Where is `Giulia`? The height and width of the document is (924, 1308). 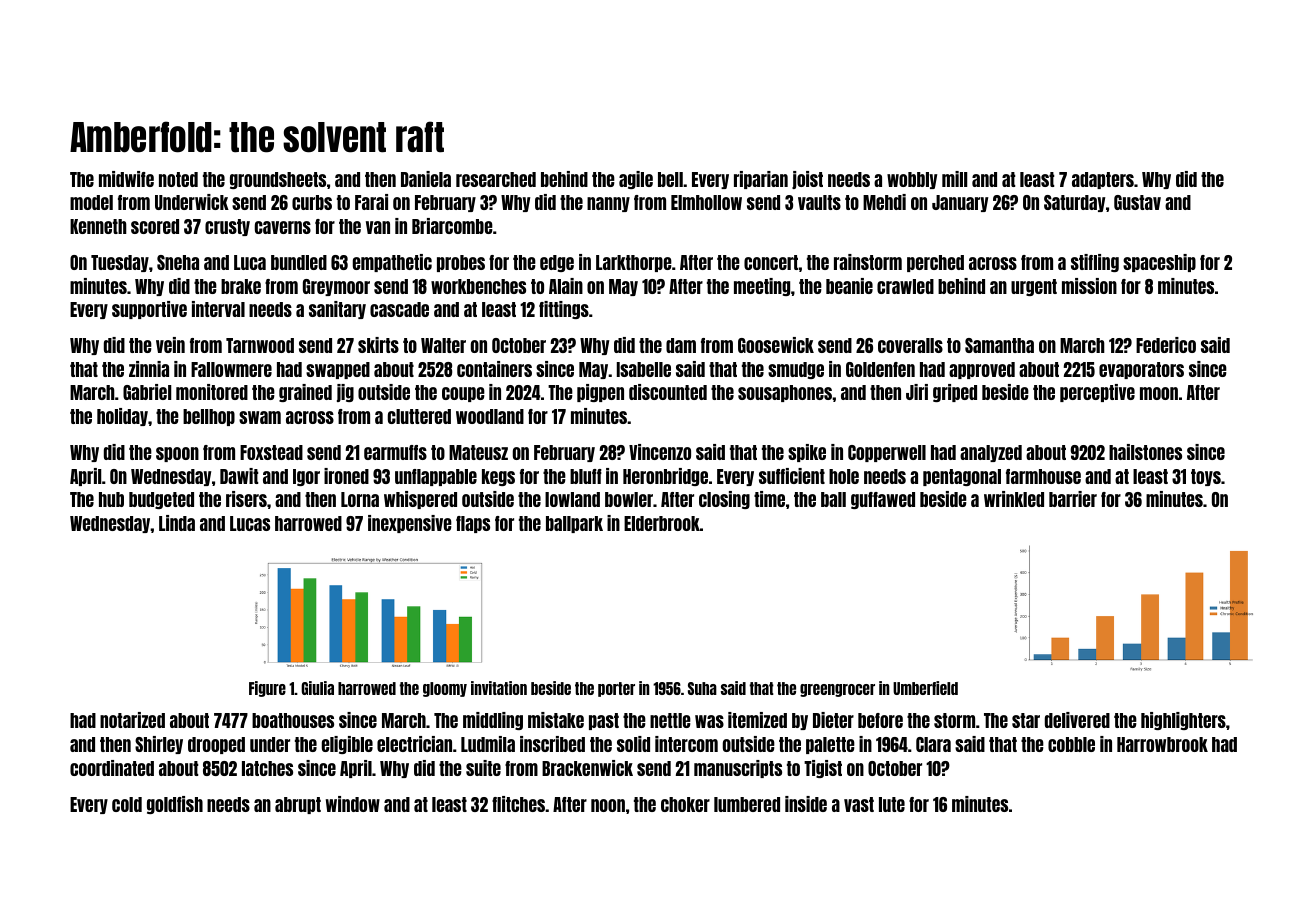
Giulia is located at coordinates (317, 688).
